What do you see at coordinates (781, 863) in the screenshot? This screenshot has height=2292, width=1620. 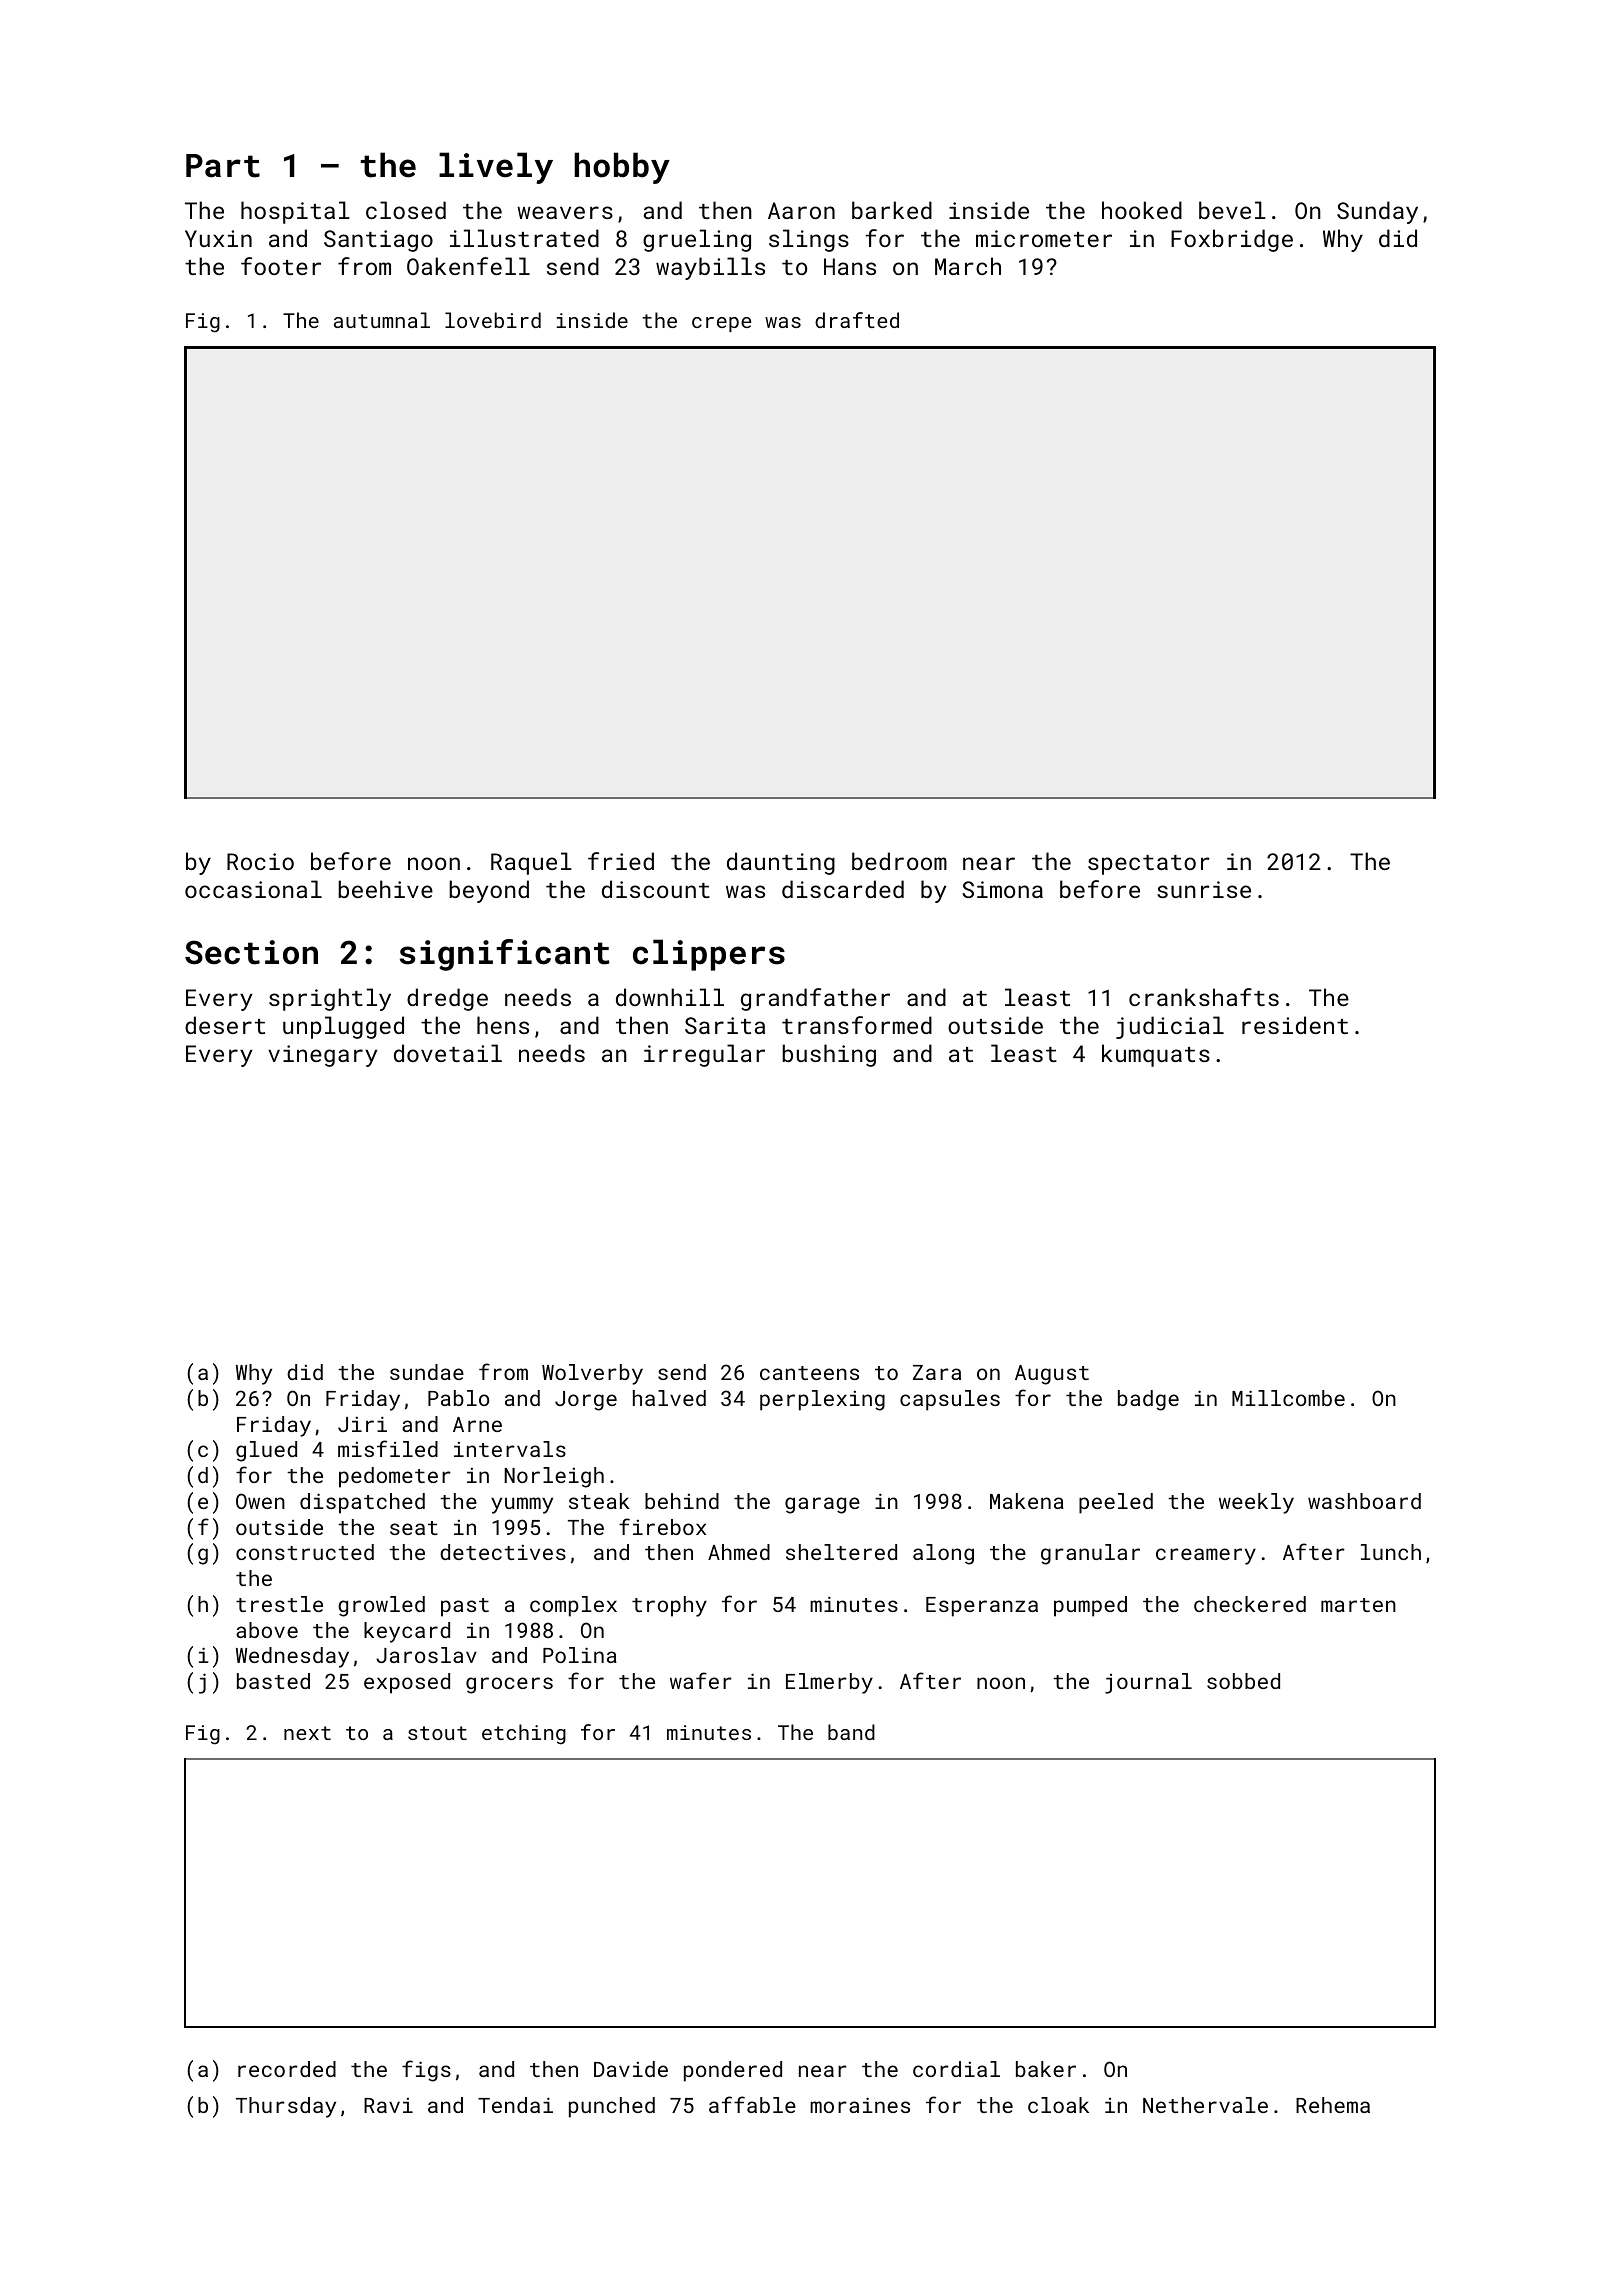 I see `daunting` at bounding box center [781, 863].
